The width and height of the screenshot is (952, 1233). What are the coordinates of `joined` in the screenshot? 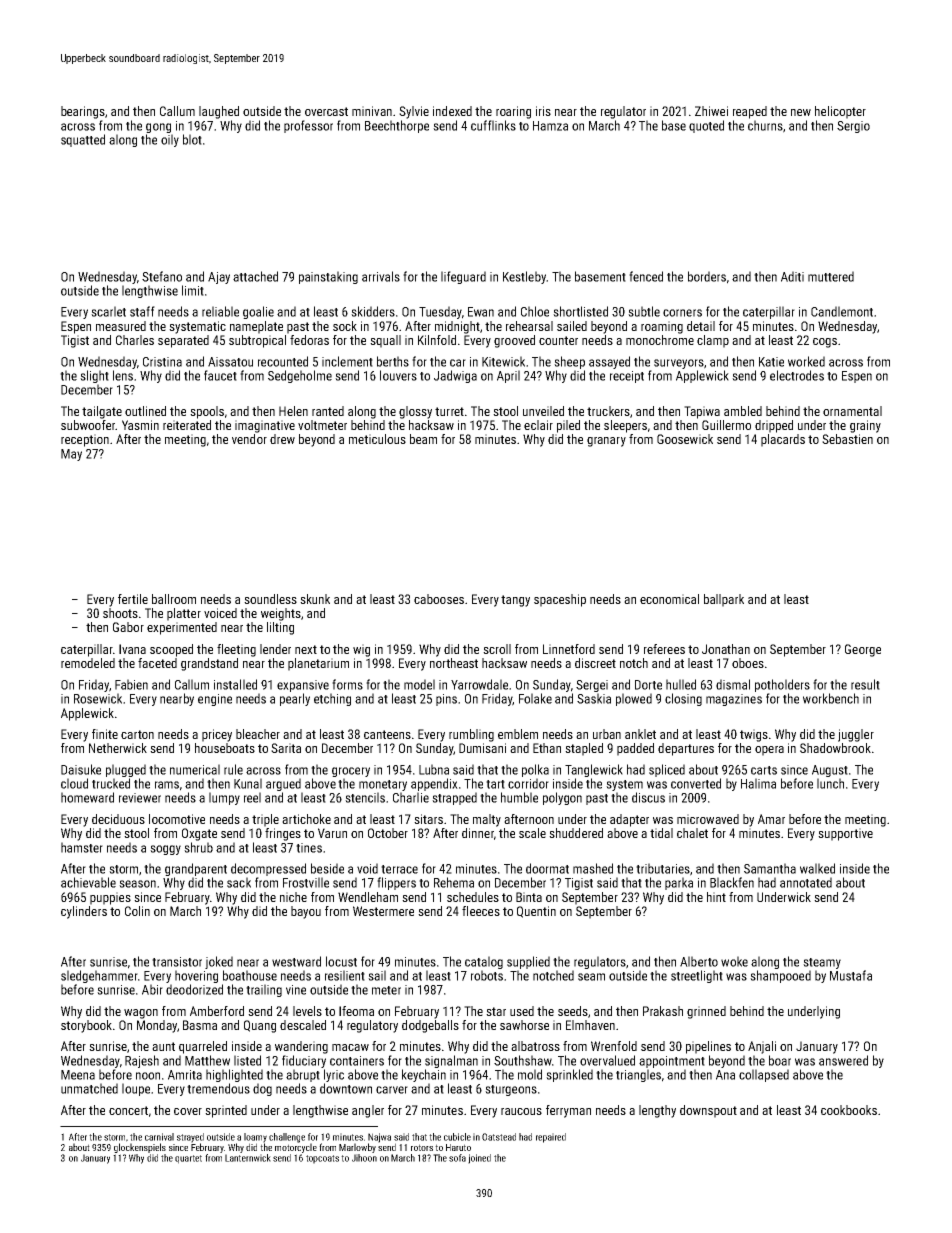 It's located at (479, 1159).
